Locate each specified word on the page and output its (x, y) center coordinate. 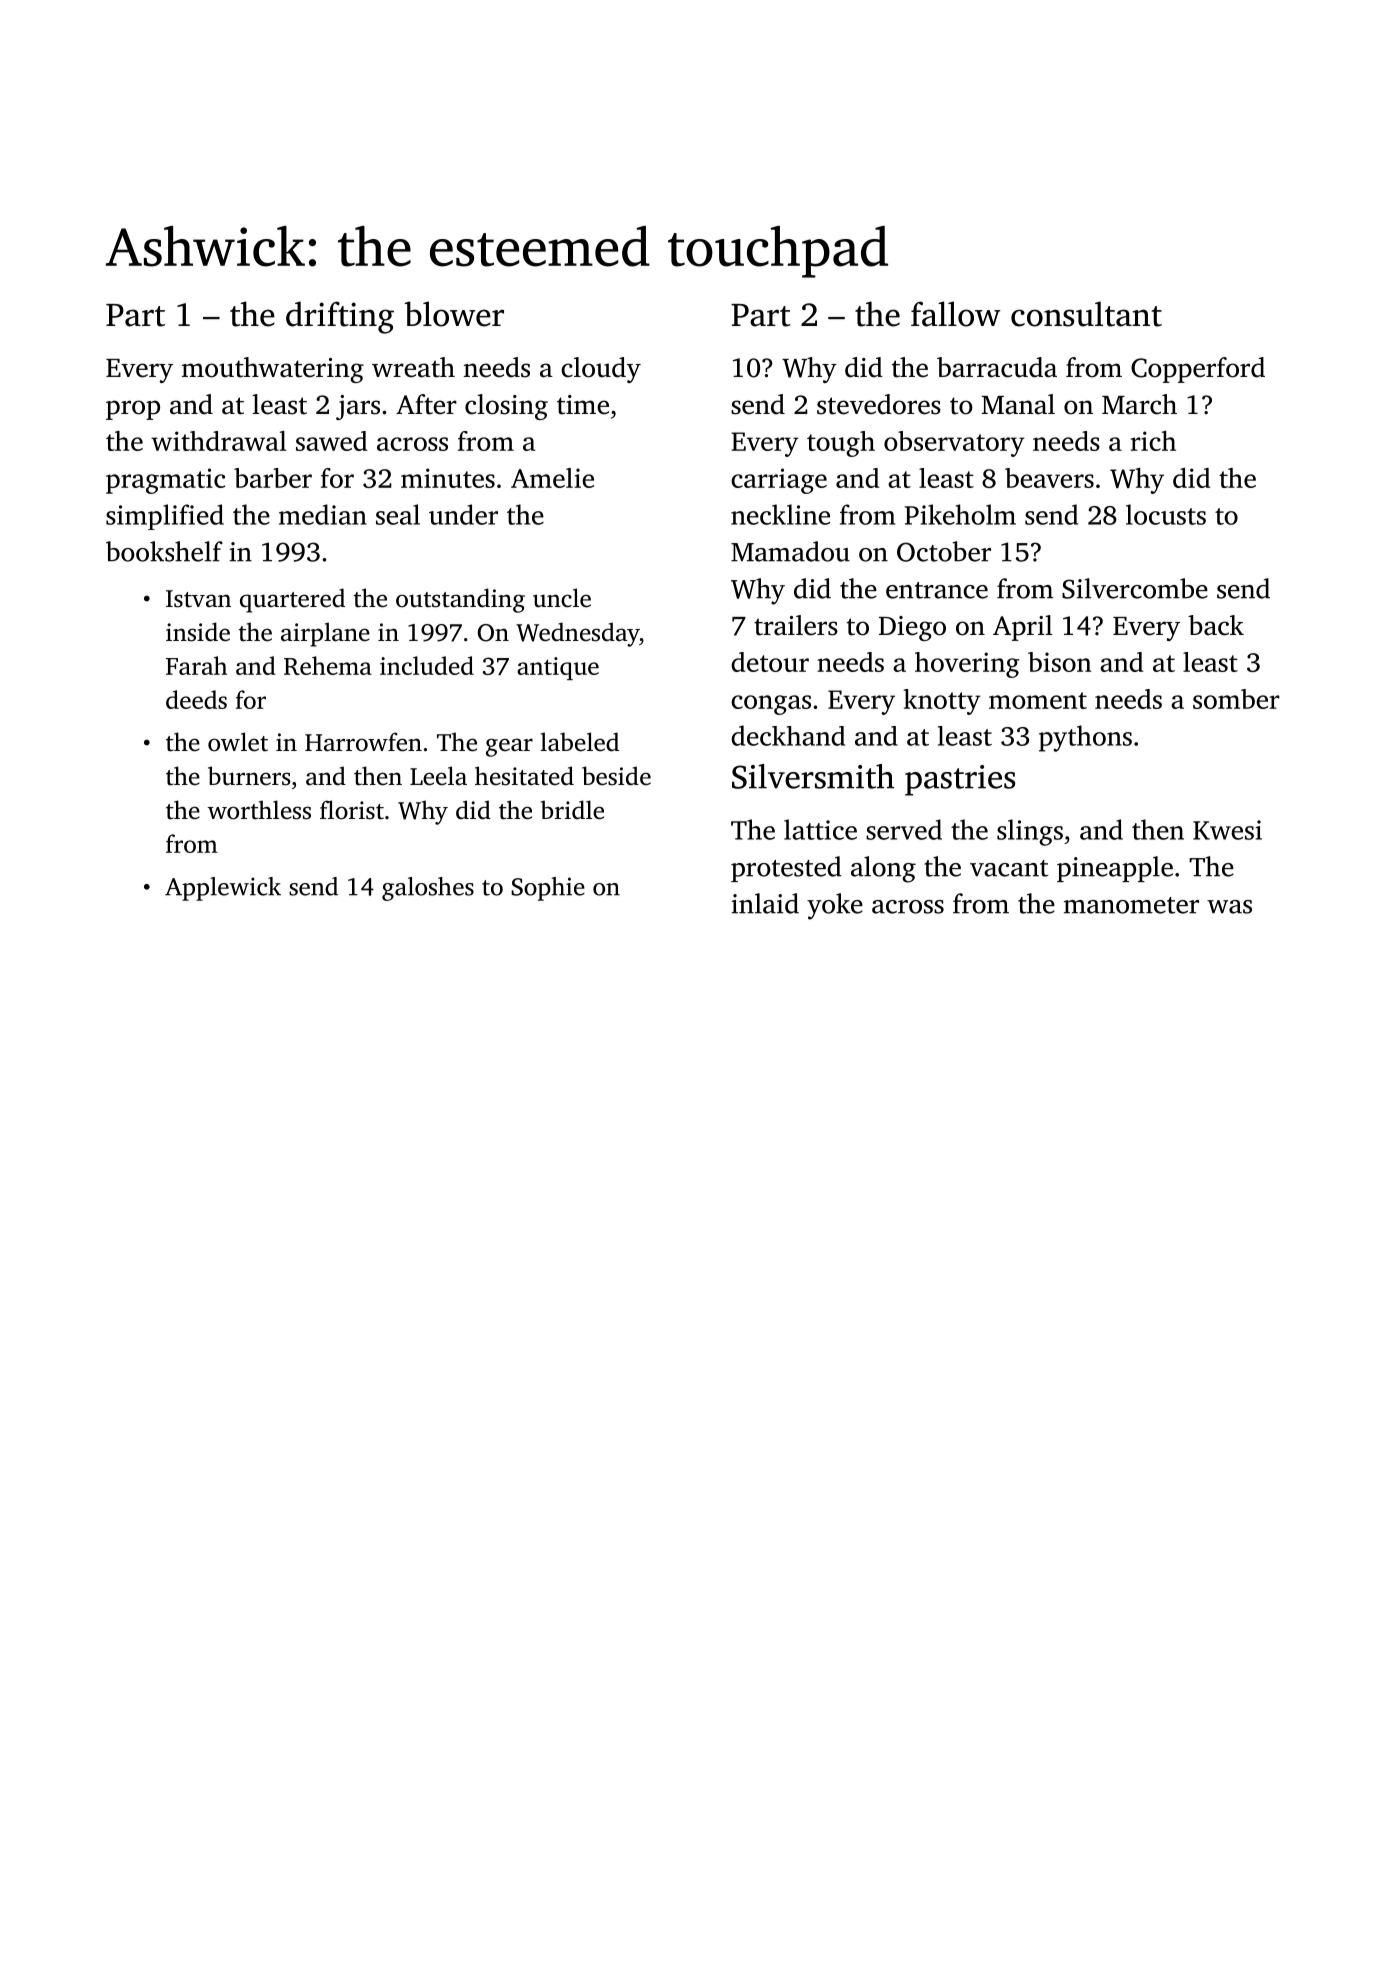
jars (358, 407)
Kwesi (1227, 830)
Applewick (223, 889)
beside (616, 776)
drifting (340, 317)
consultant (1086, 314)
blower (454, 314)
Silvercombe (1135, 588)
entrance (937, 590)
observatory (954, 444)
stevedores (879, 404)
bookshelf (164, 551)
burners (249, 776)
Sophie (548, 889)
